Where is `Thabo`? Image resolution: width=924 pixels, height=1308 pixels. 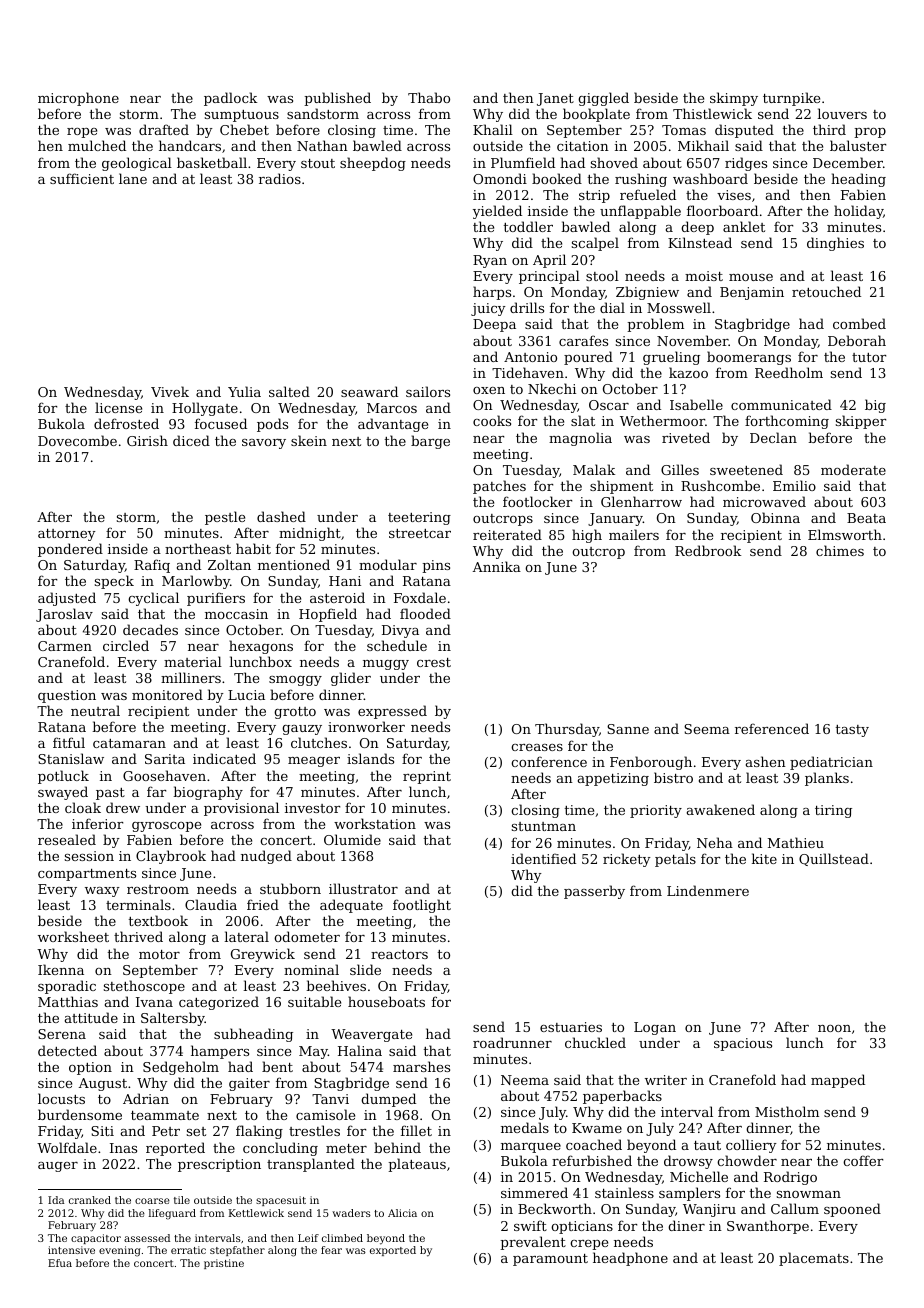
Thabo is located at coordinates (429, 97).
